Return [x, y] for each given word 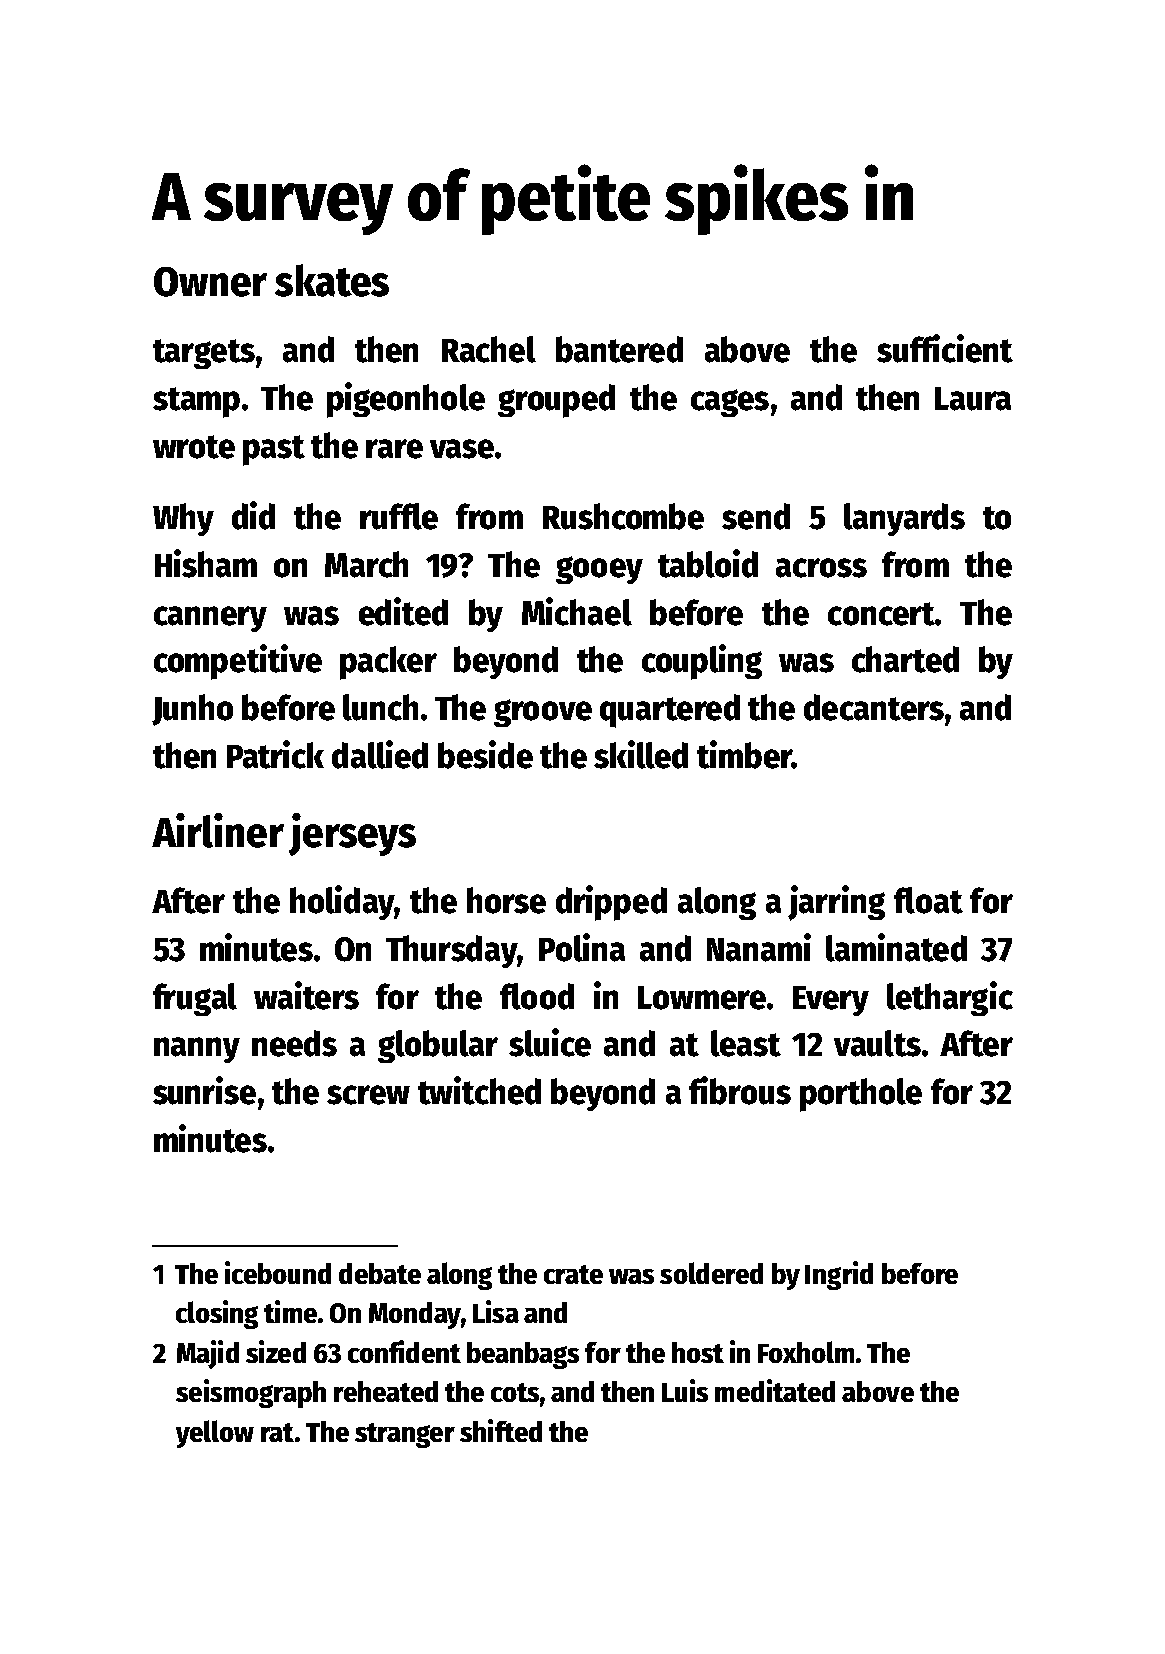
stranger [405, 1435]
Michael [577, 611]
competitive [238, 662]
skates [332, 280]
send [756, 516]
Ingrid [839, 1275]
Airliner [218, 830]
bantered [619, 349]
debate [380, 1273]
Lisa [496, 1311]
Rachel [489, 349]
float [928, 900]
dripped [611, 903]
